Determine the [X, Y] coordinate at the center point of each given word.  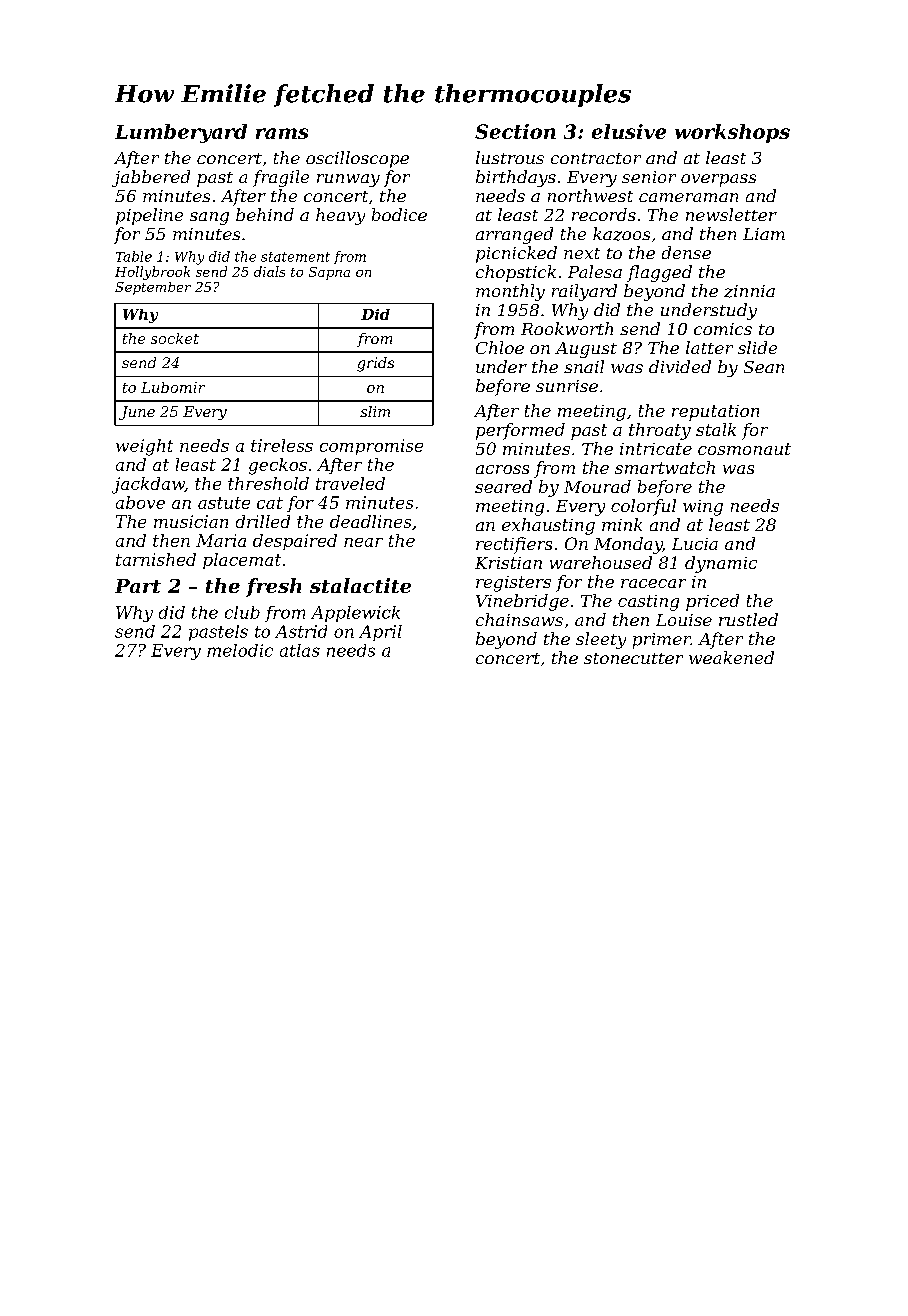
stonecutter [633, 658]
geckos [278, 466]
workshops [732, 133]
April [380, 633]
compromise [371, 447]
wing [703, 508]
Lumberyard [181, 133]
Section [515, 131]
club [242, 612]
